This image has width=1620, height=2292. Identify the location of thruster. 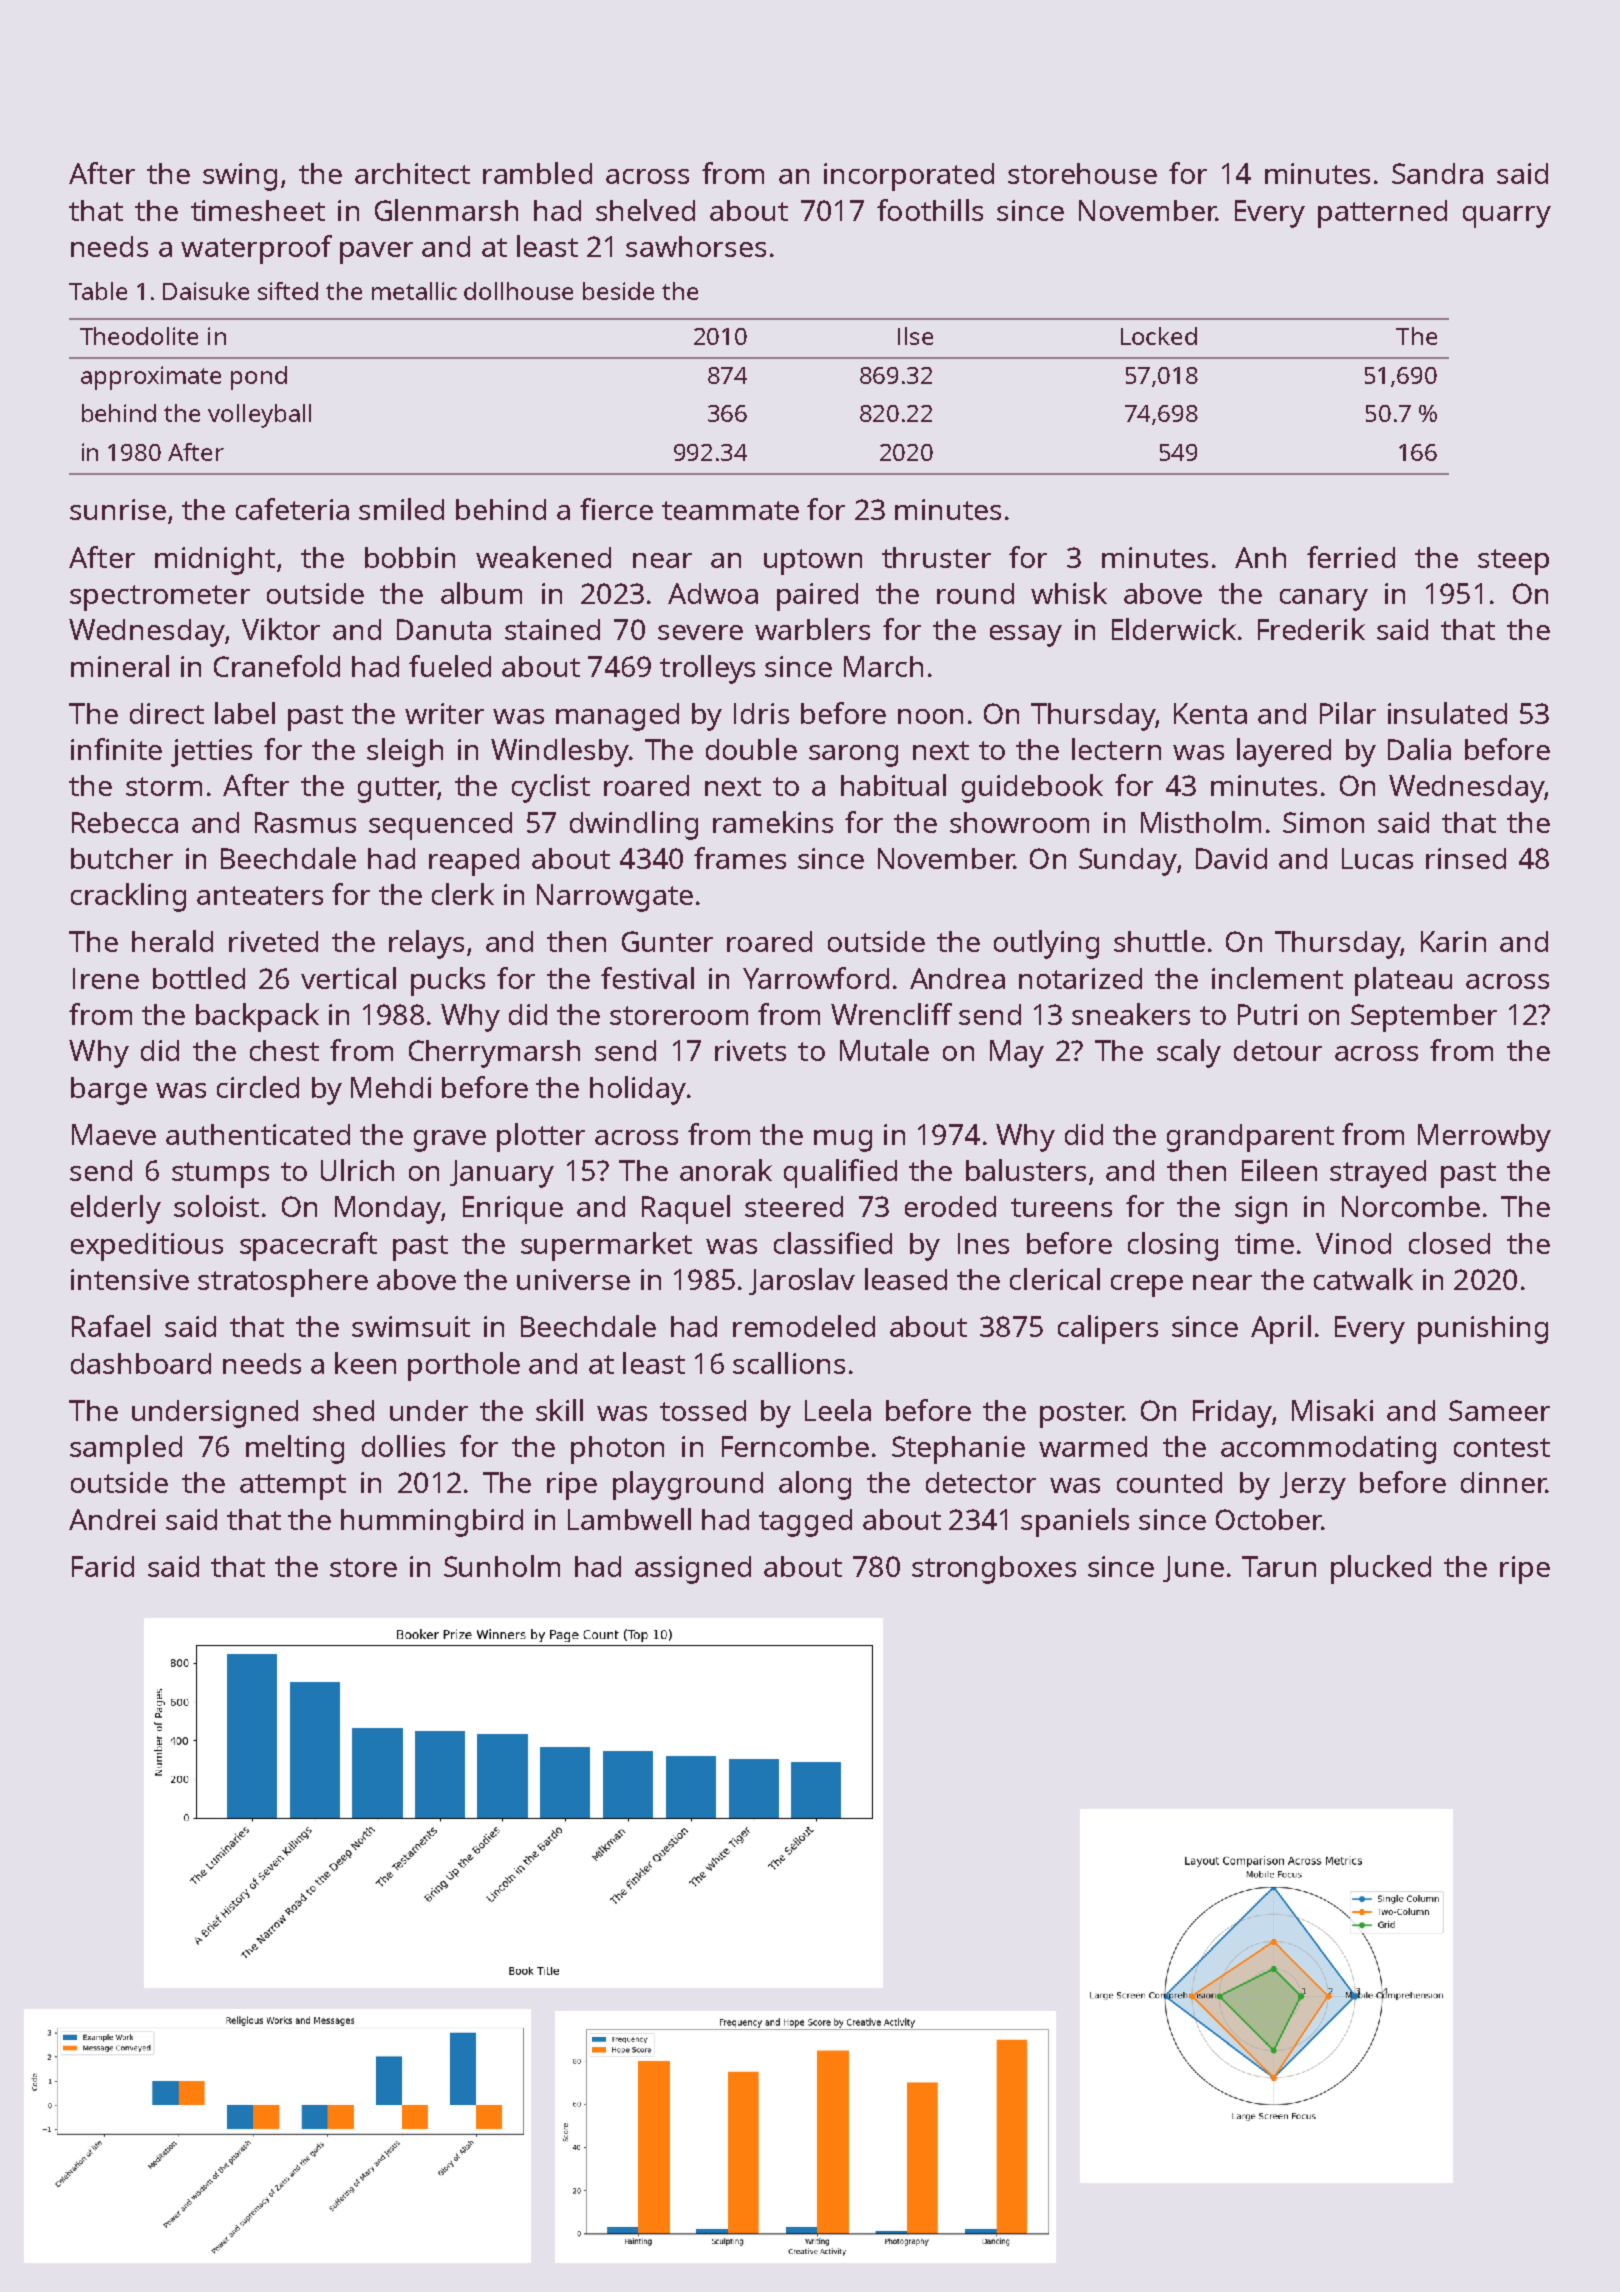
(936, 557).
